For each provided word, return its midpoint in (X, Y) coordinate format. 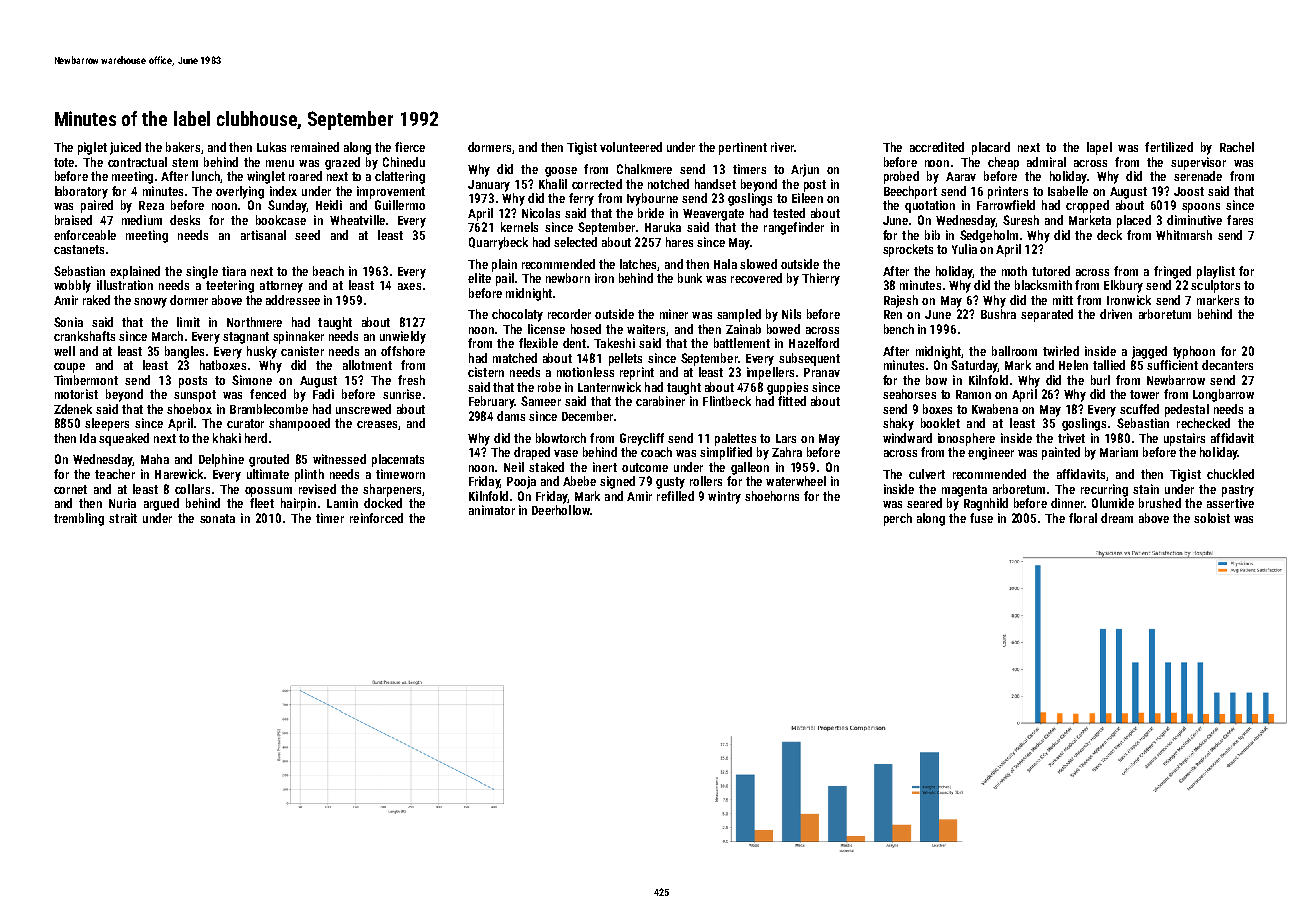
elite (479, 278)
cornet (70, 489)
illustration (125, 285)
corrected (597, 184)
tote (64, 162)
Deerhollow (561, 510)
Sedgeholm (989, 236)
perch (898, 519)
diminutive (1194, 220)
